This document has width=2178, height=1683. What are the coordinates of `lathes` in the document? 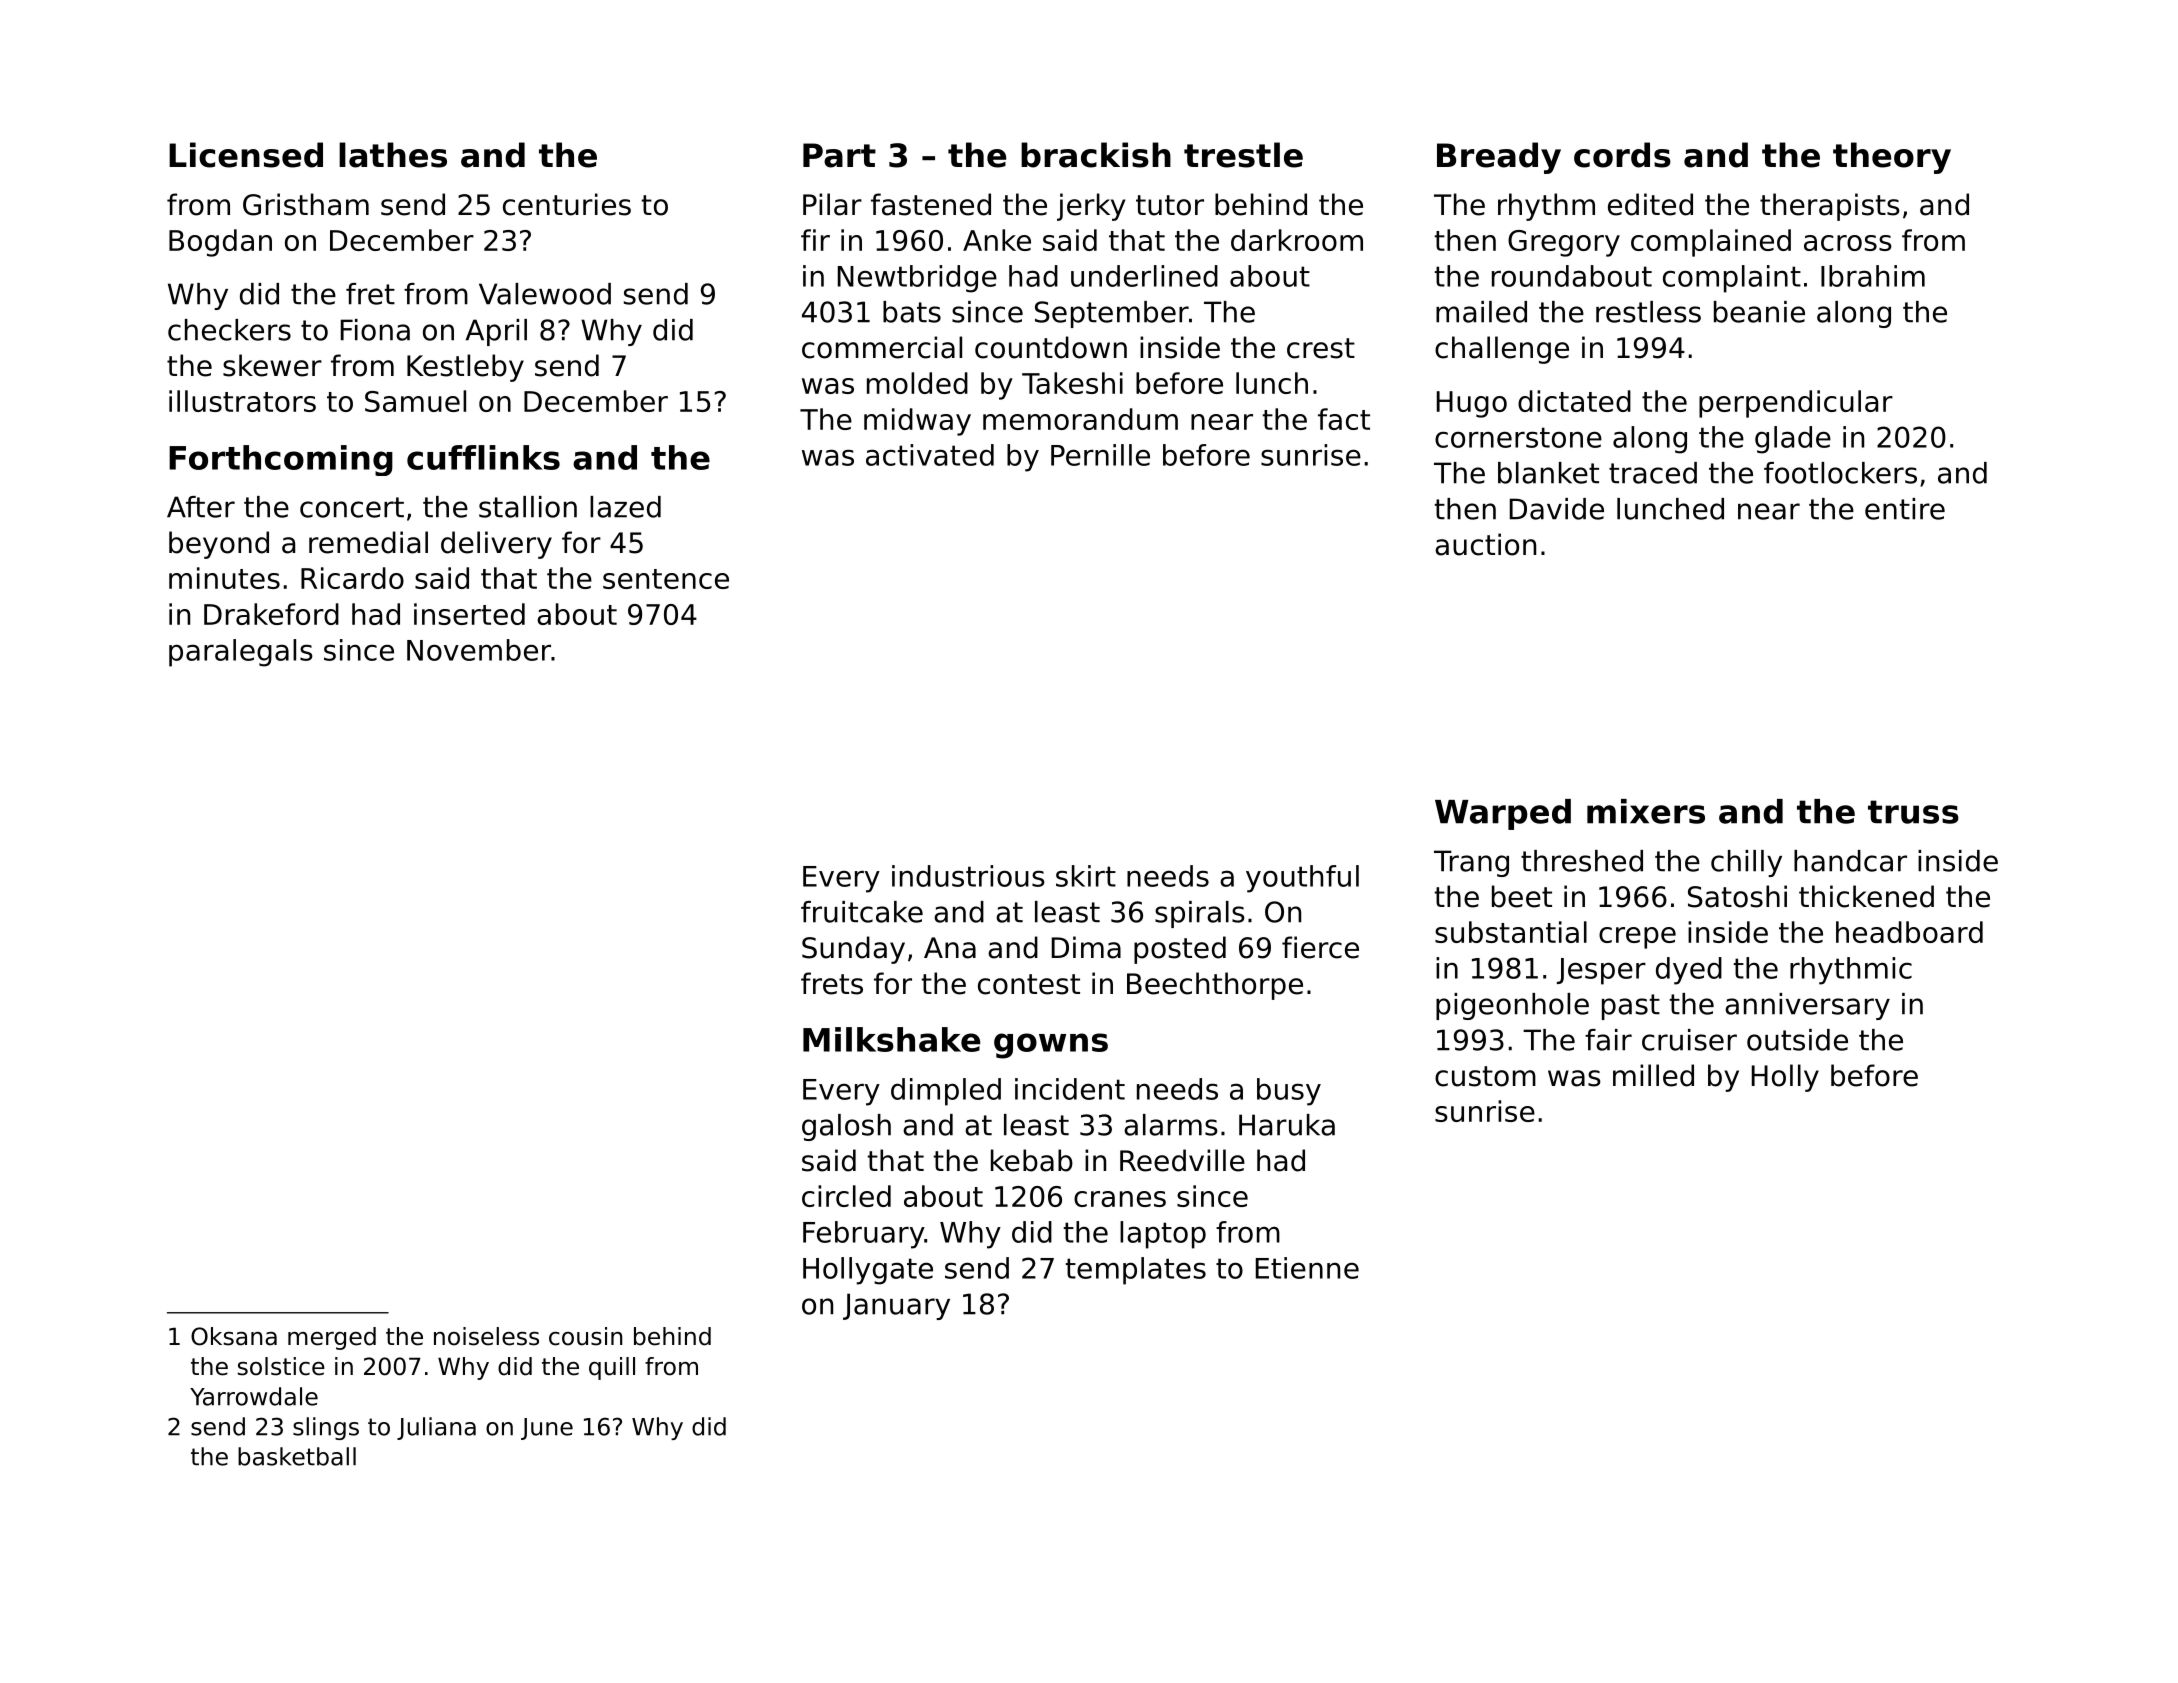 It's located at (393, 155).
